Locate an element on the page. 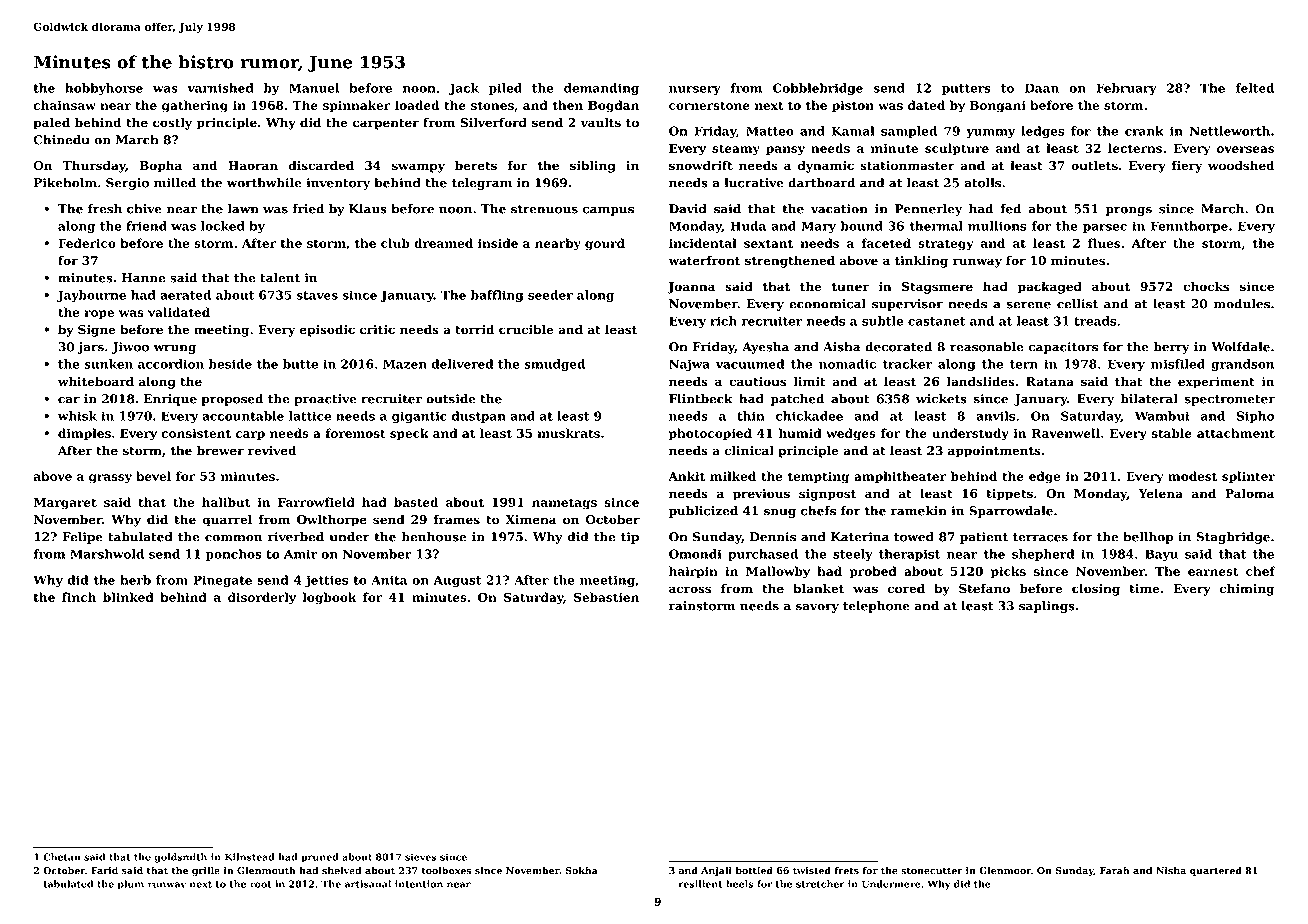 The width and height of the page is (1308, 924). Sebastien is located at coordinates (606, 597).
